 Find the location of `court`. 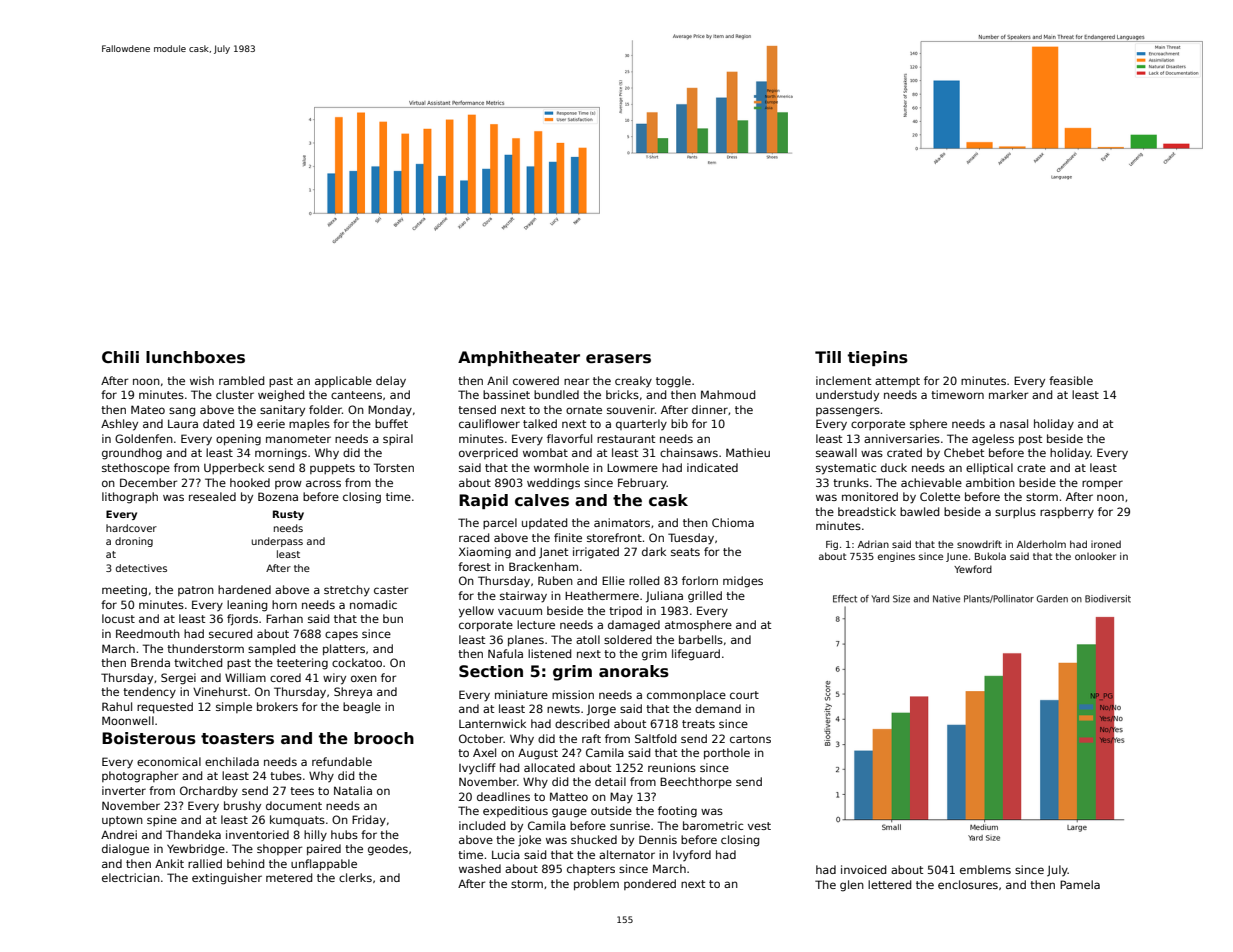

court is located at coordinates (744, 695).
